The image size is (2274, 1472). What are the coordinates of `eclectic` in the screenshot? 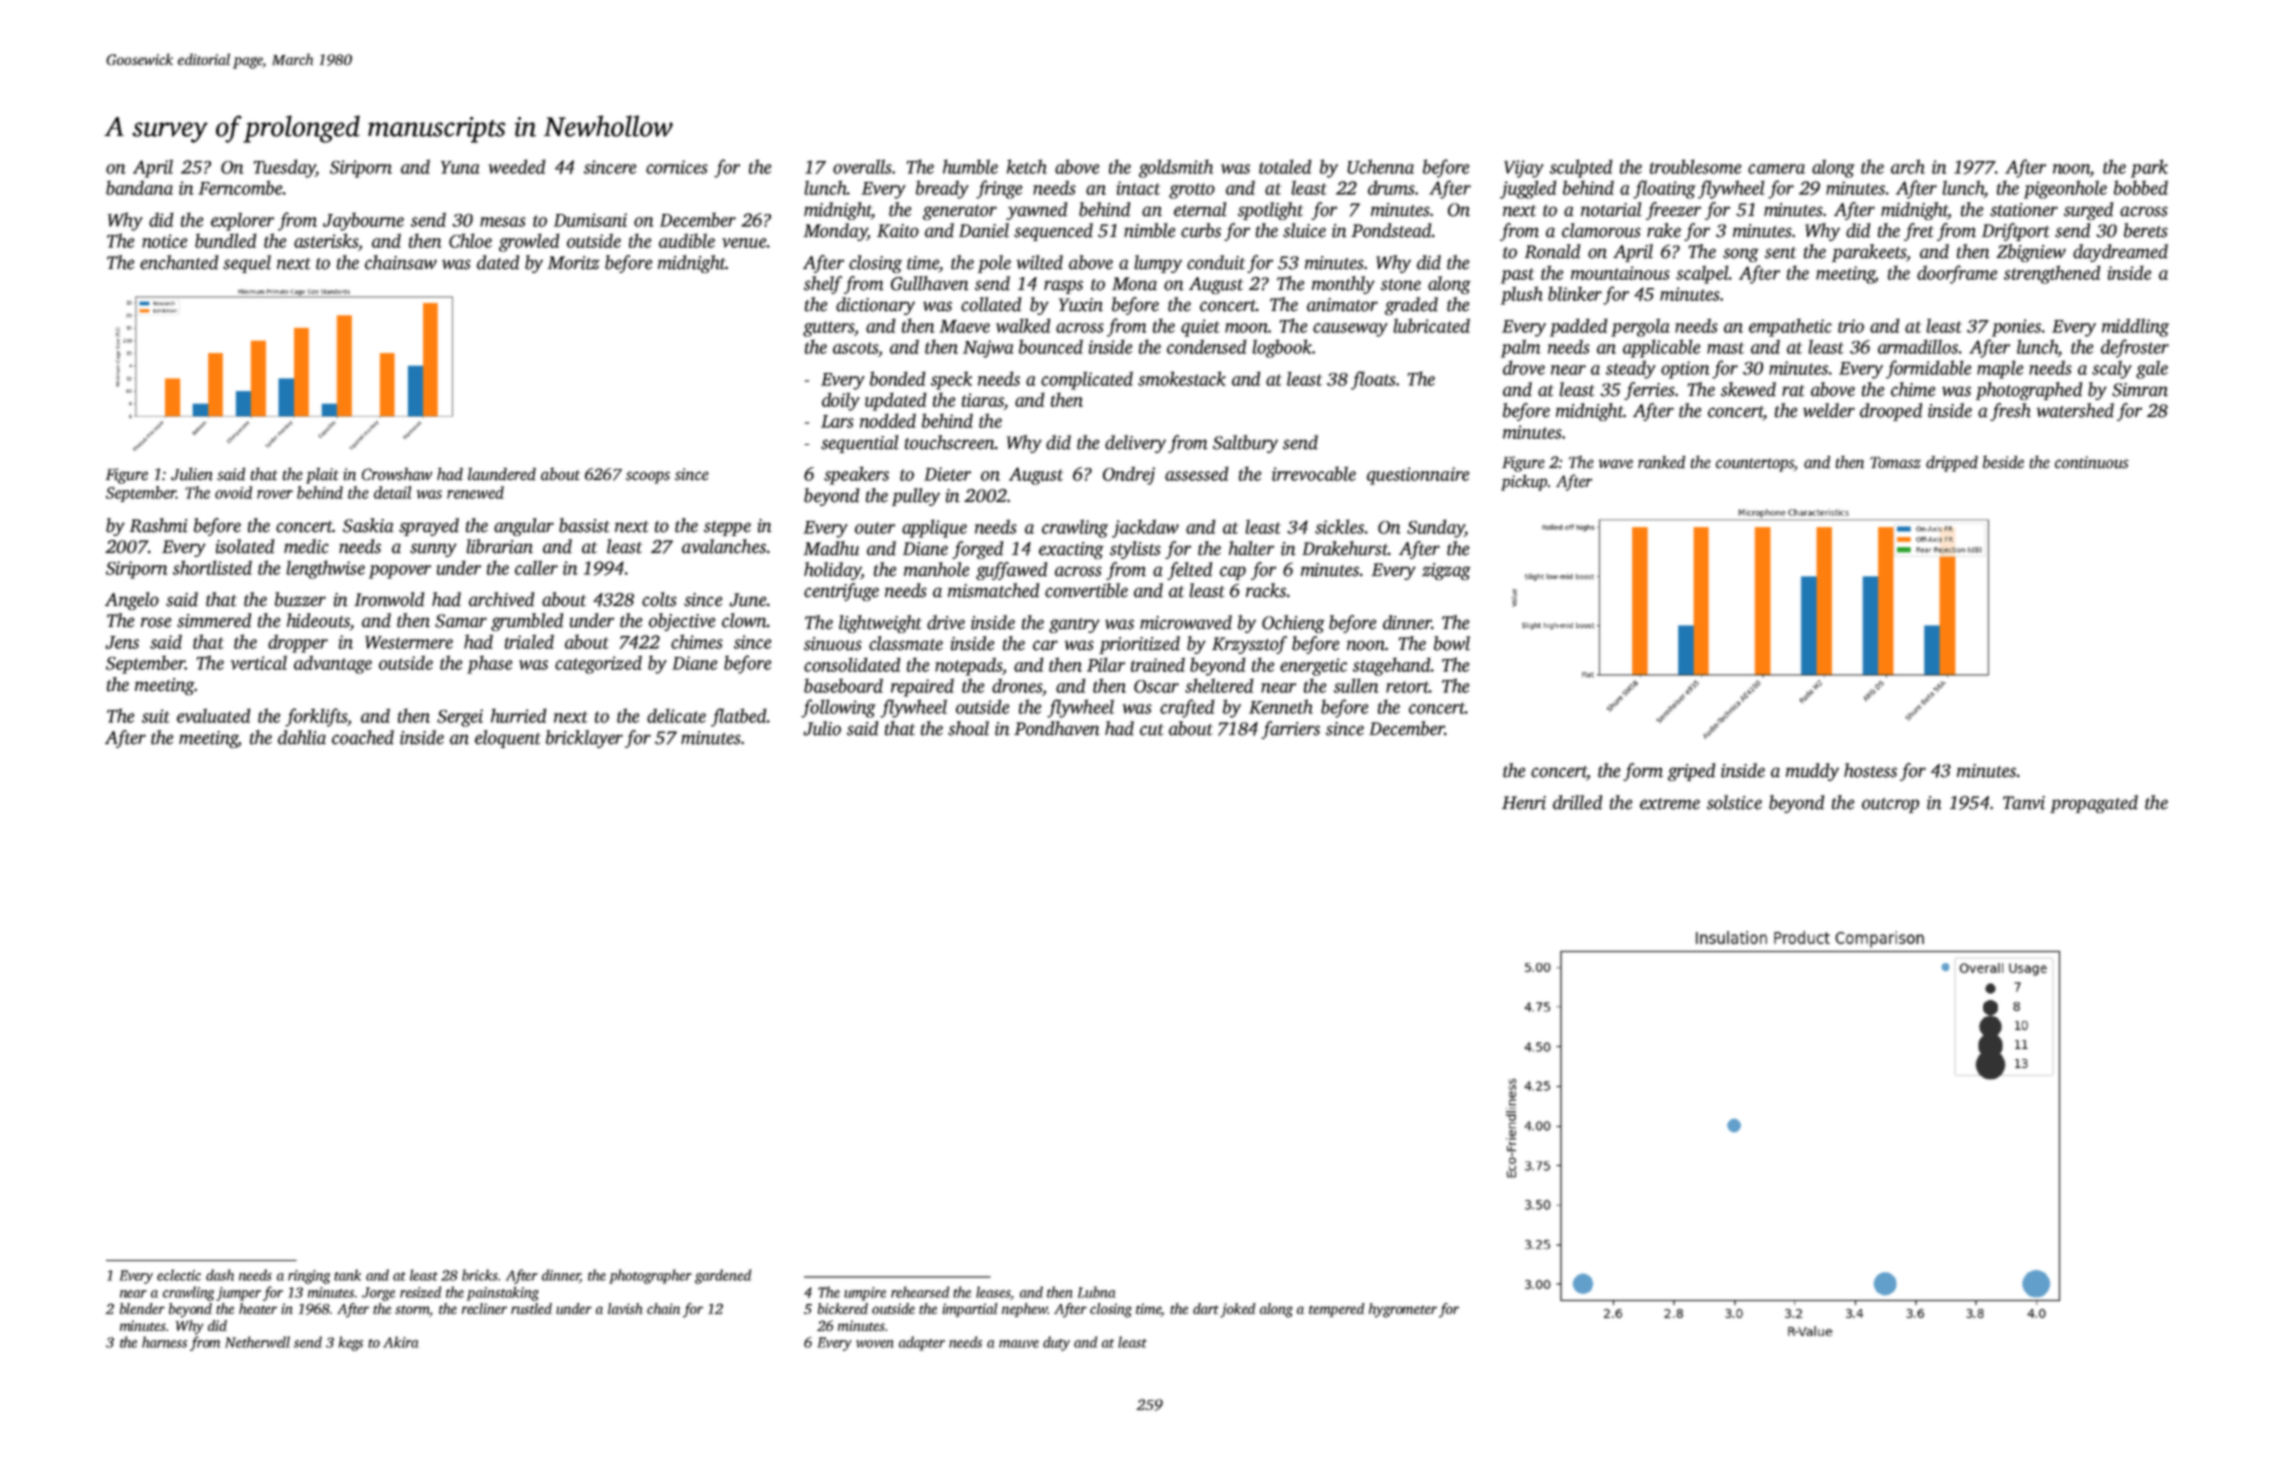 It's located at (179, 1275).
